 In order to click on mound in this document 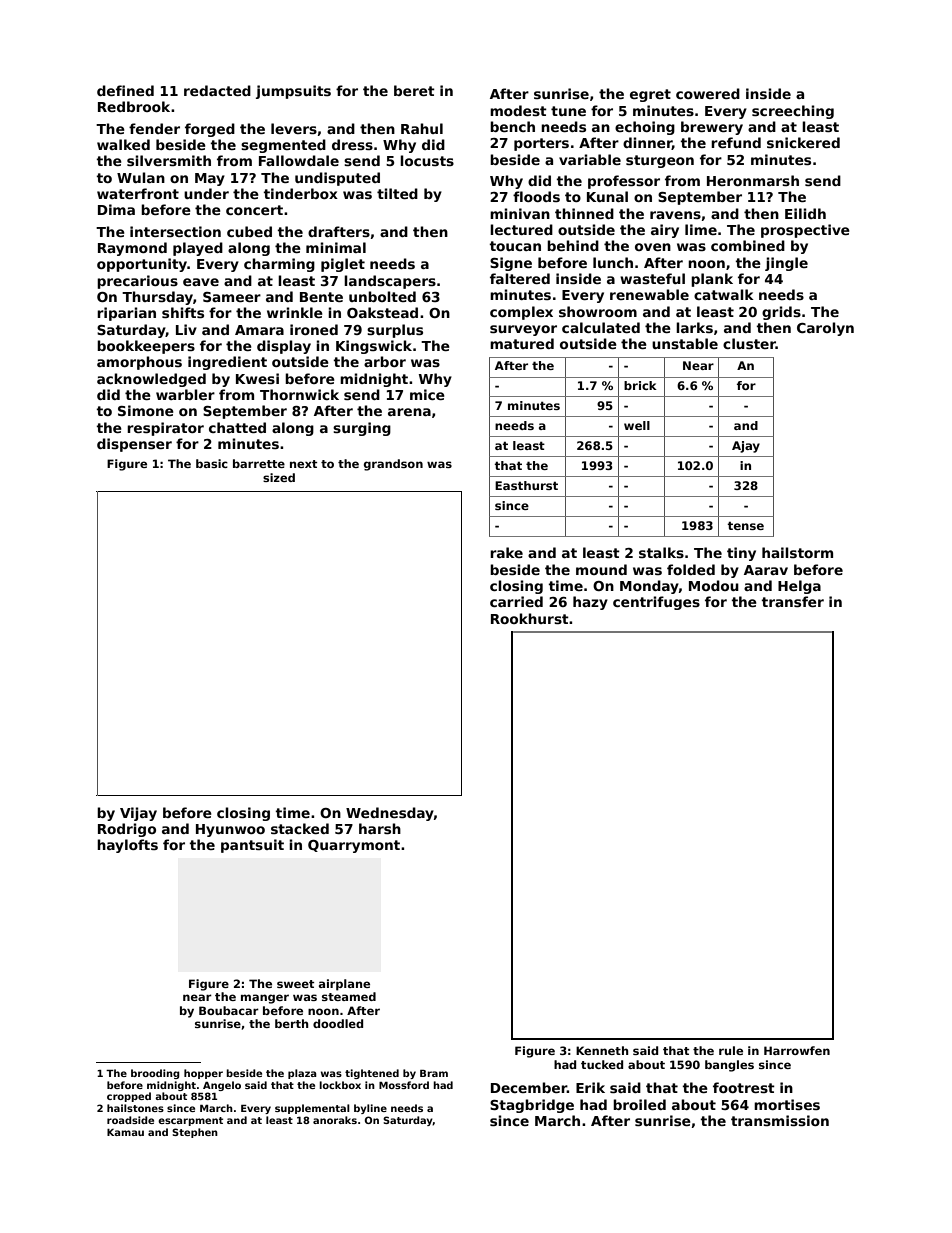, I will do `click(601, 569)`.
